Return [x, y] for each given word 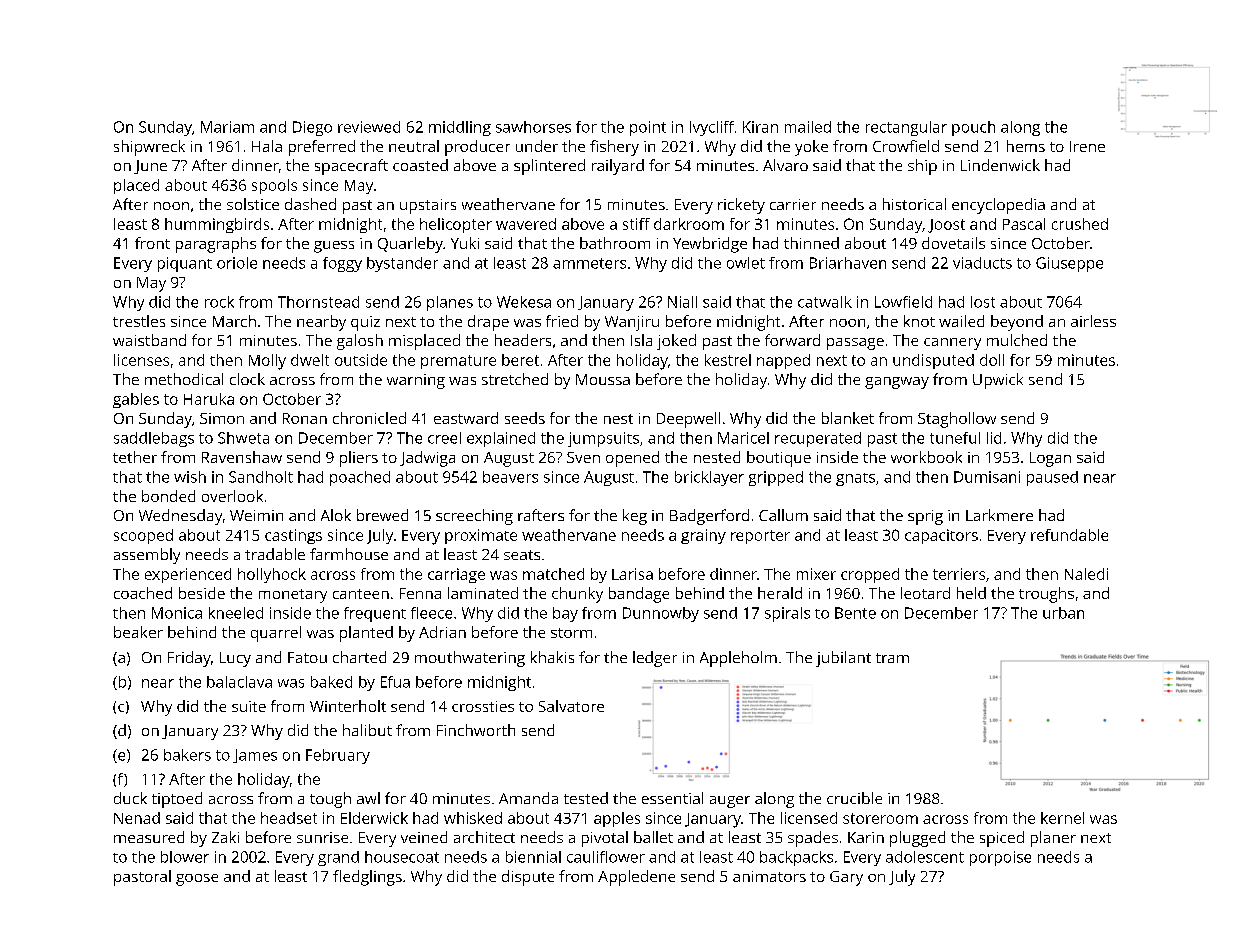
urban [1063, 613]
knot [919, 321]
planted [366, 634]
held [971, 593]
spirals [787, 614]
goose [197, 880]
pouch [973, 128]
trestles [139, 321]
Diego [312, 128]
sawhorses [533, 127]
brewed [382, 515]
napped [783, 361]
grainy [703, 536]
